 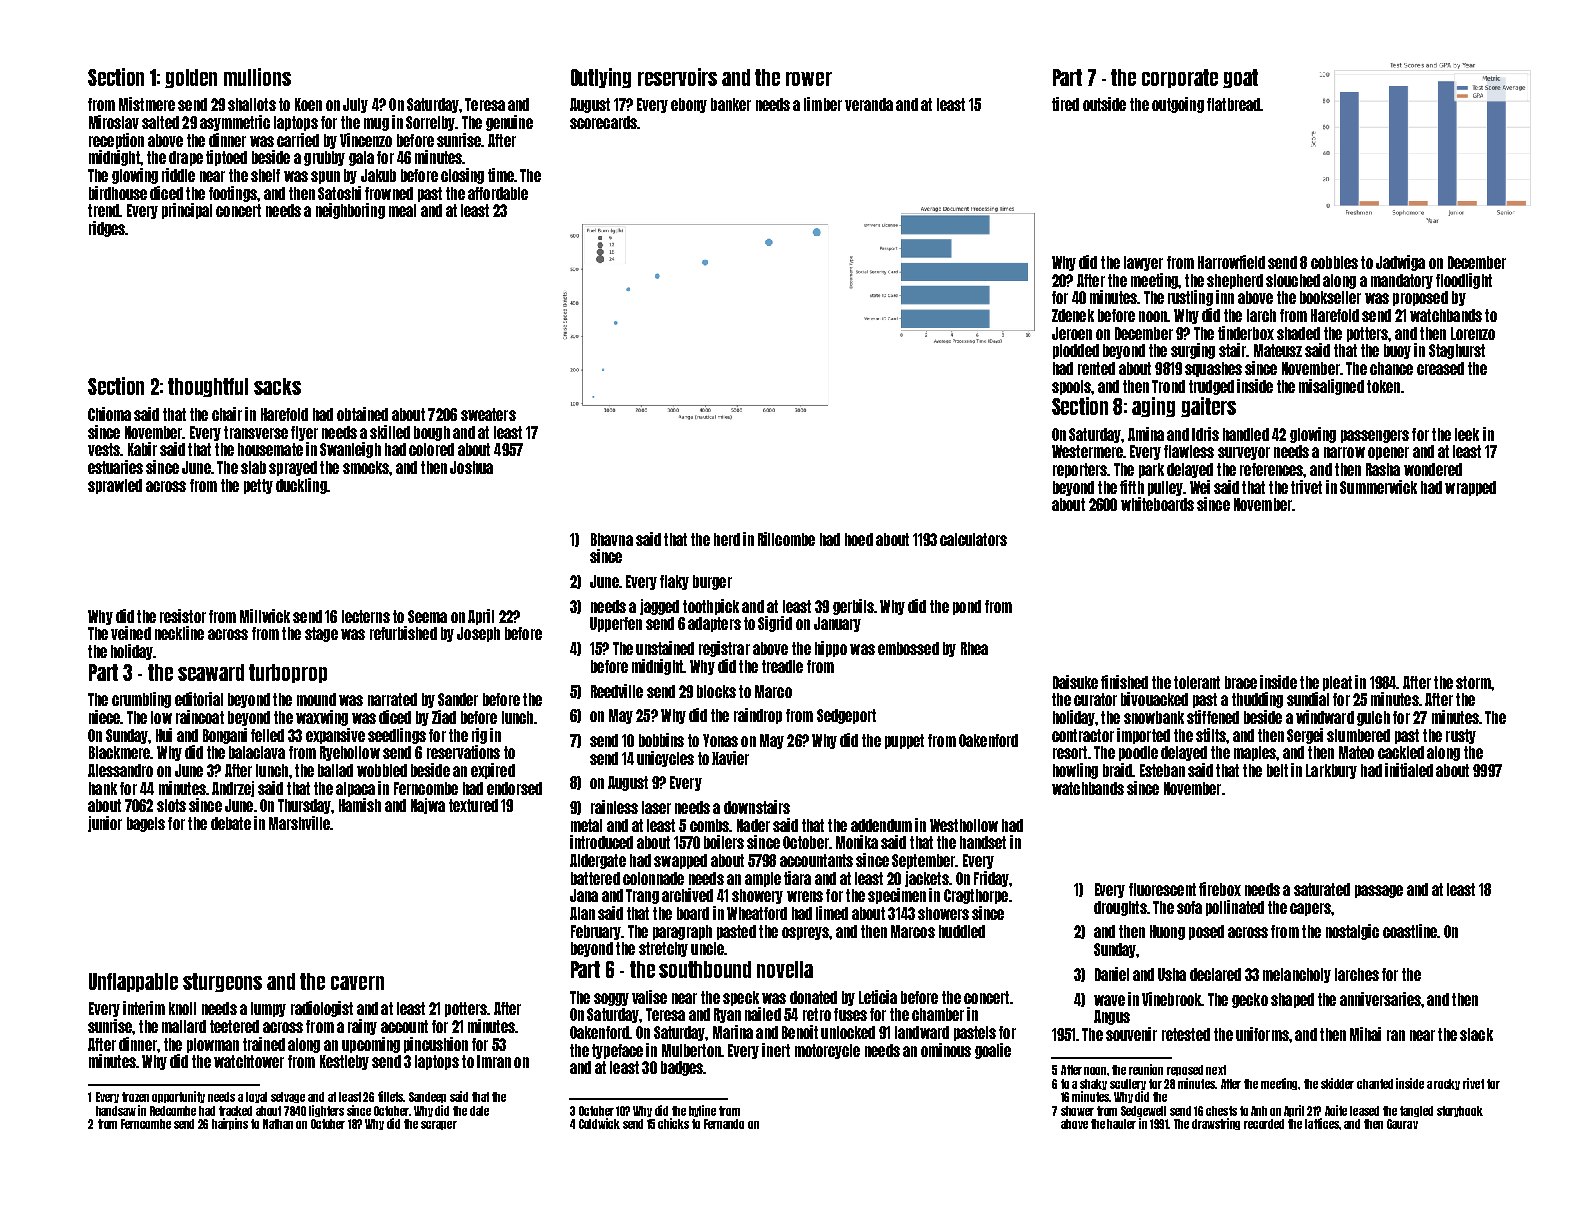 What do you see at coordinates (974, 648) in the screenshot?
I see `Rhea` at bounding box center [974, 648].
